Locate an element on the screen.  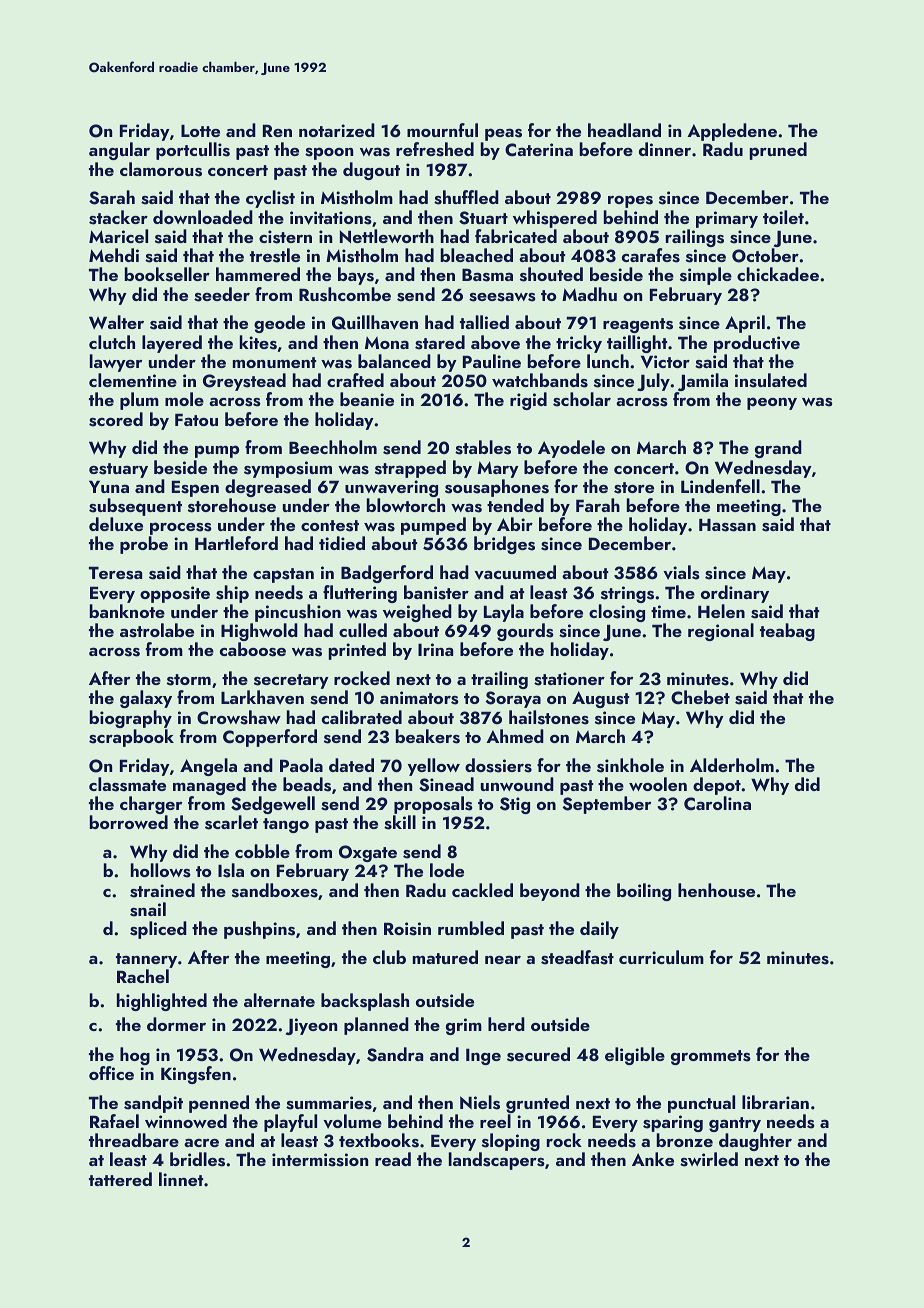
skill is located at coordinates (400, 822).
